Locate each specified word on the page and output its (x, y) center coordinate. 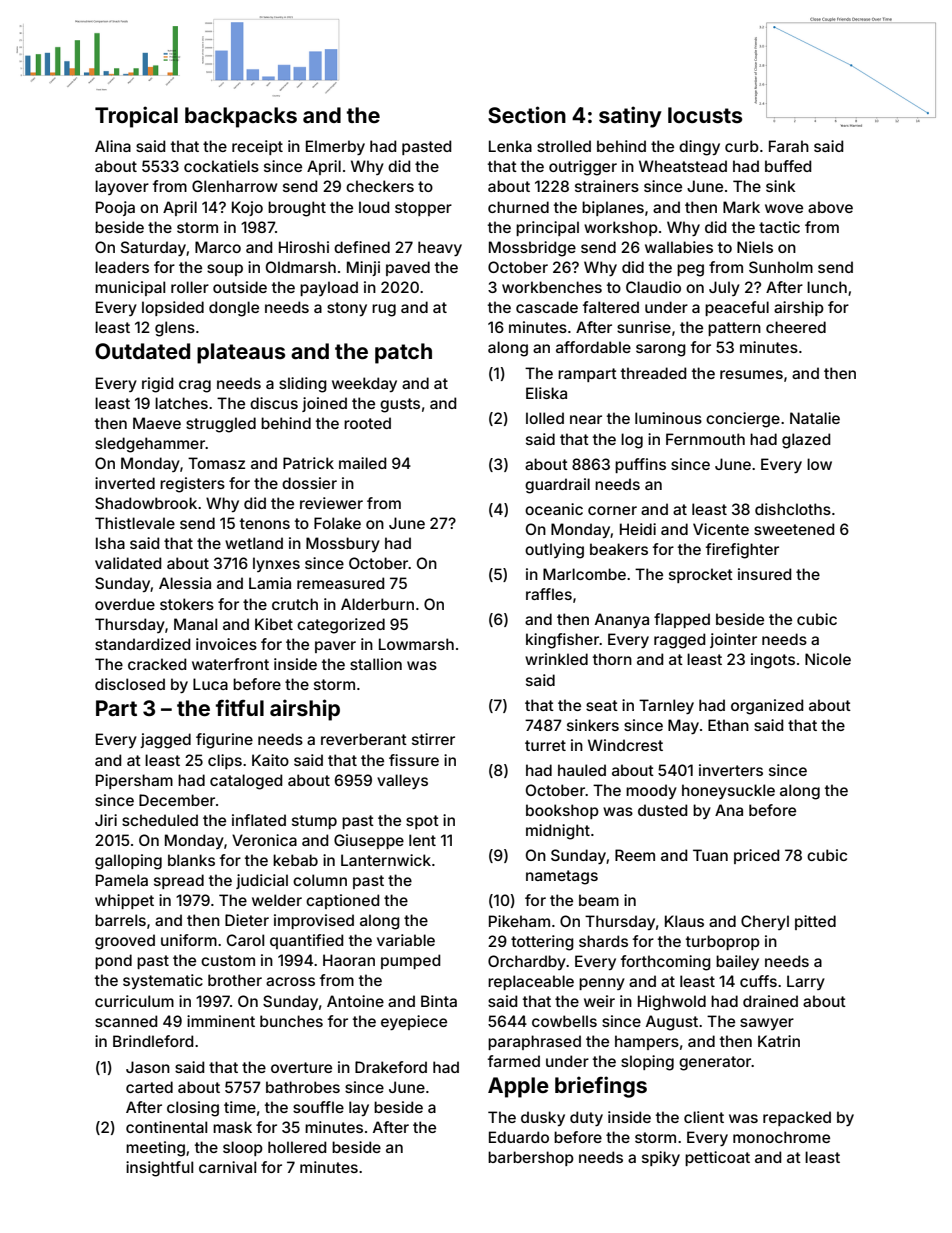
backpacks (241, 117)
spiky (661, 1158)
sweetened (794, 529)
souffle (318, 1107)
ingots (773, 661)
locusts (705, 115)
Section (527, 114)
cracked (157, 664)
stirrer (433, 739)
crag (195, 386)
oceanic (554, 509)
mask (232, 1127)
